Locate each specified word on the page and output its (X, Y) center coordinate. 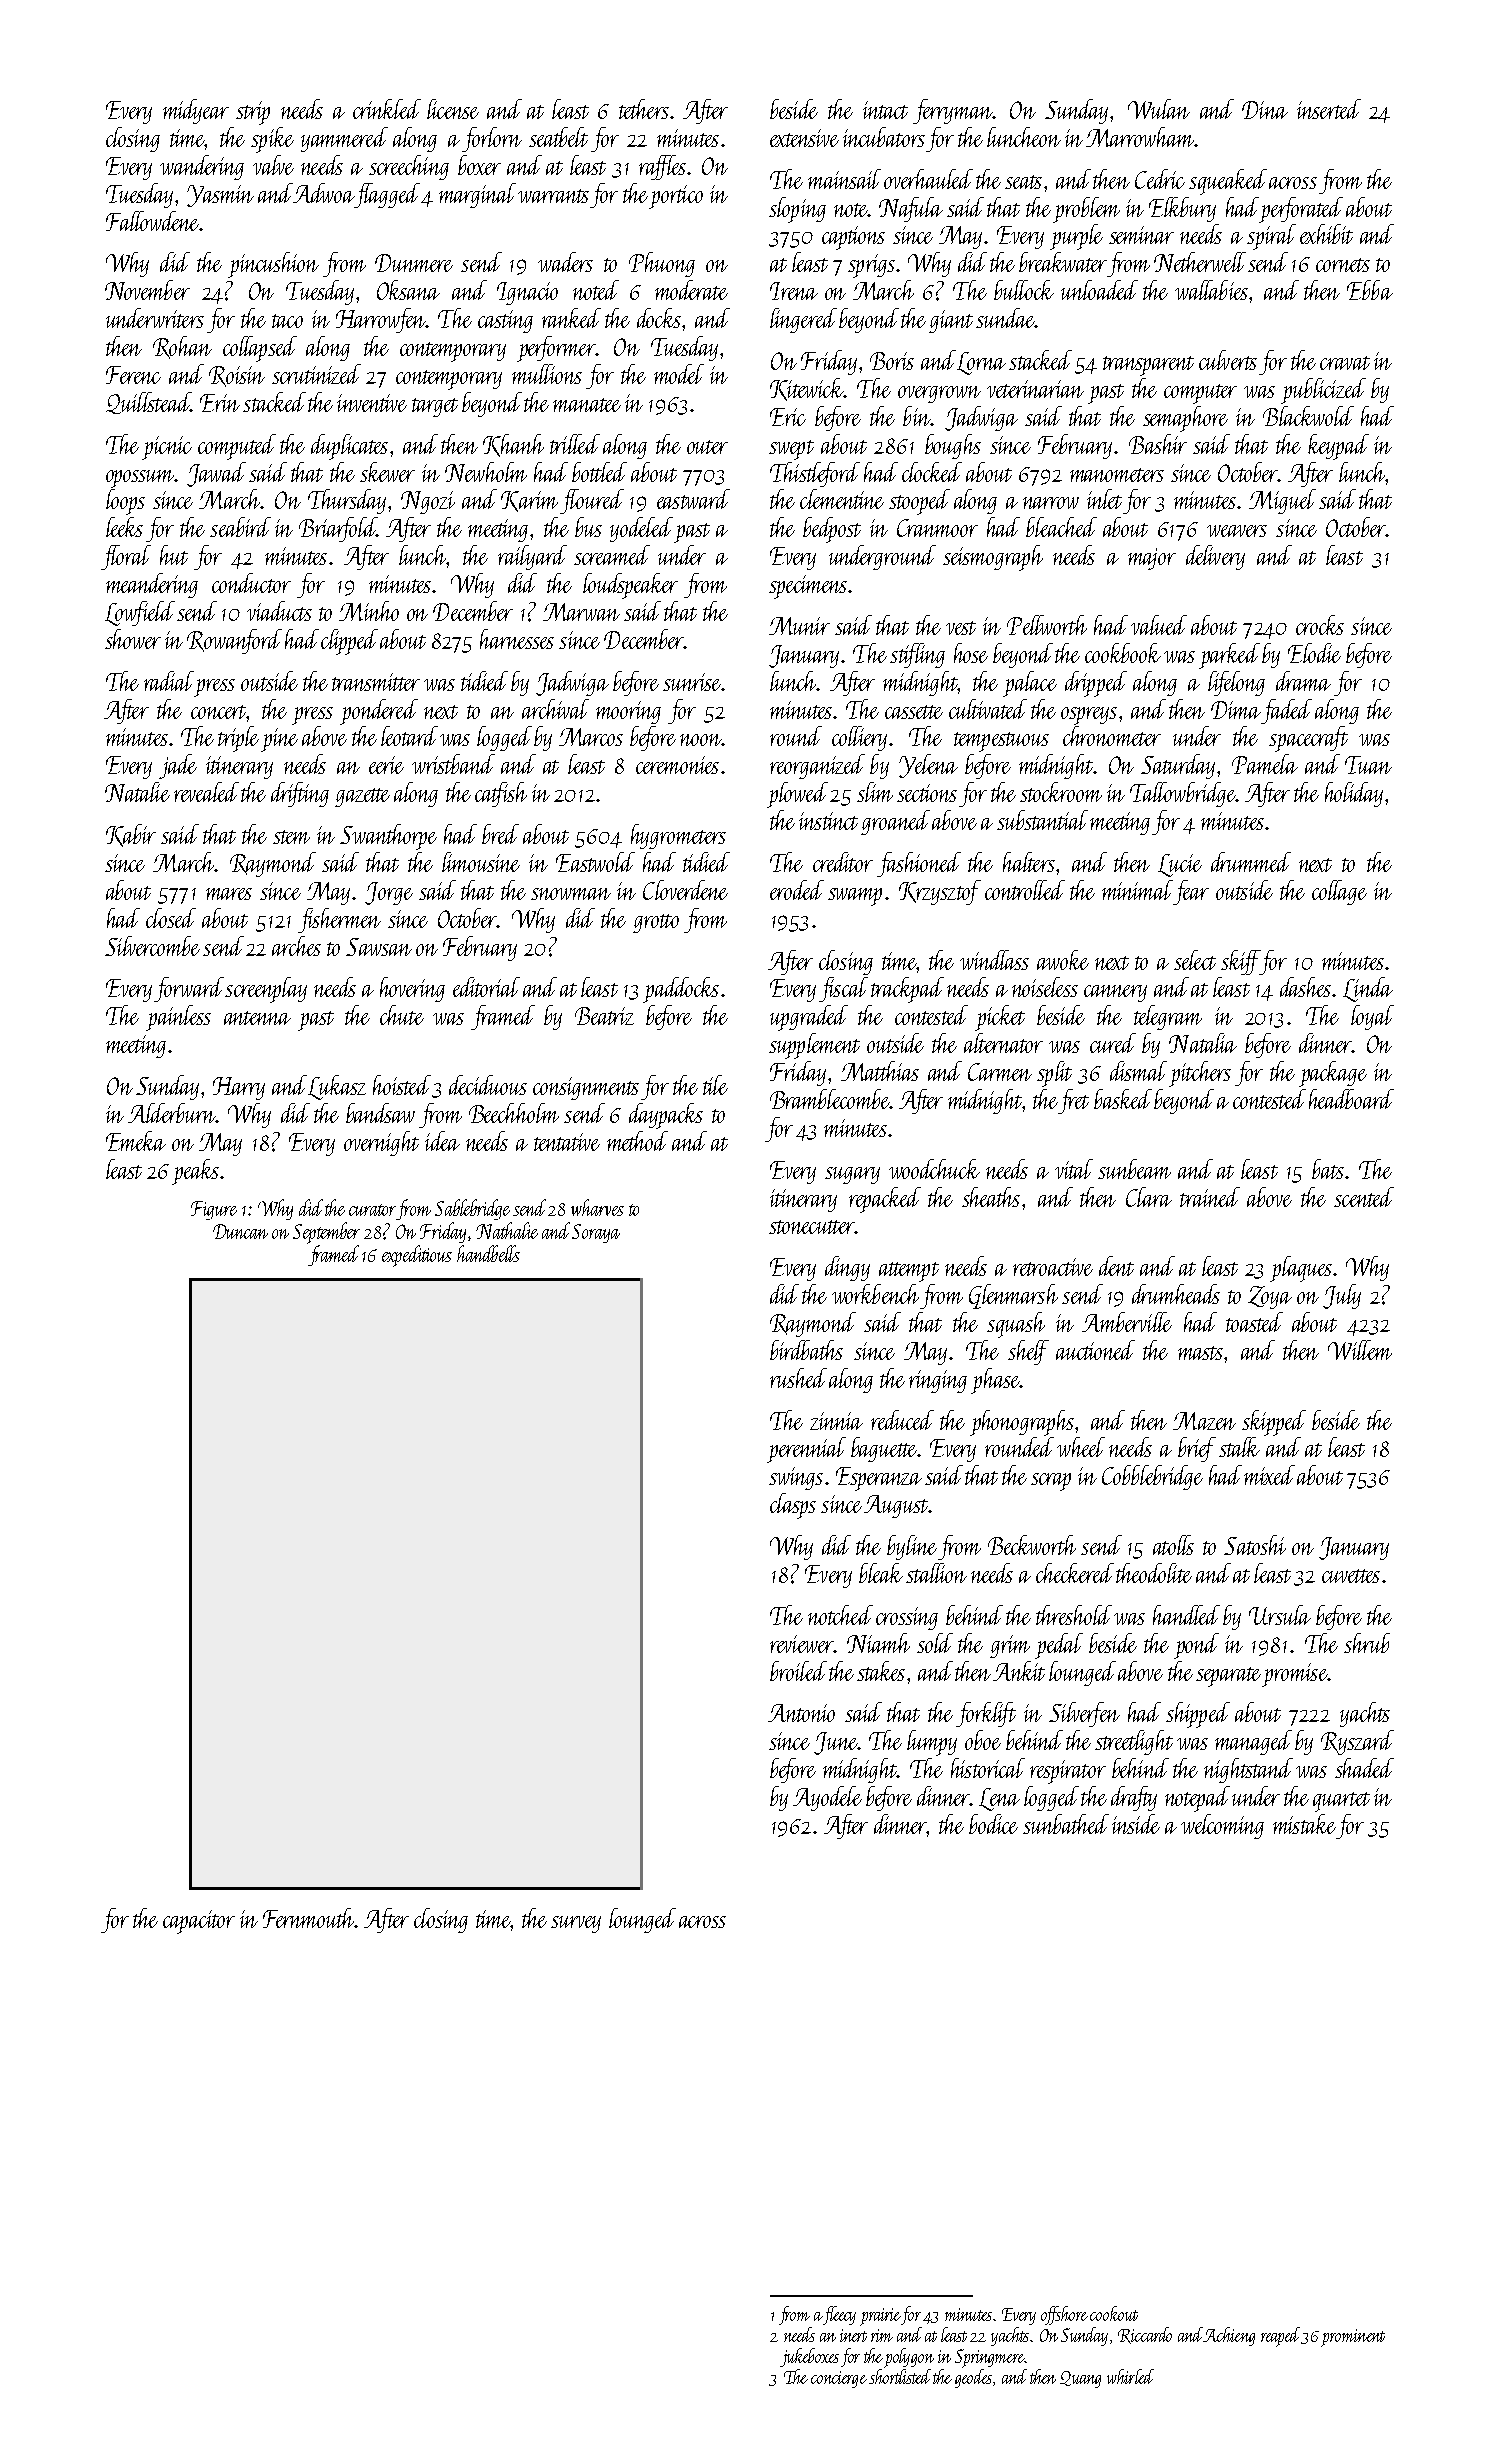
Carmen (1000, 1072)
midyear (196, 111)
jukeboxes (809, 2357)
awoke (1063, 960)
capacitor (199, 1922)
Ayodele (827, 1798)
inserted (1329, 109)
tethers (644, 109)
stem (291, 837)
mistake (1304, 1824)
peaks (195, 1172)
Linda (1368, 989)
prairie (881, 2317)
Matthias (880, 1071)
